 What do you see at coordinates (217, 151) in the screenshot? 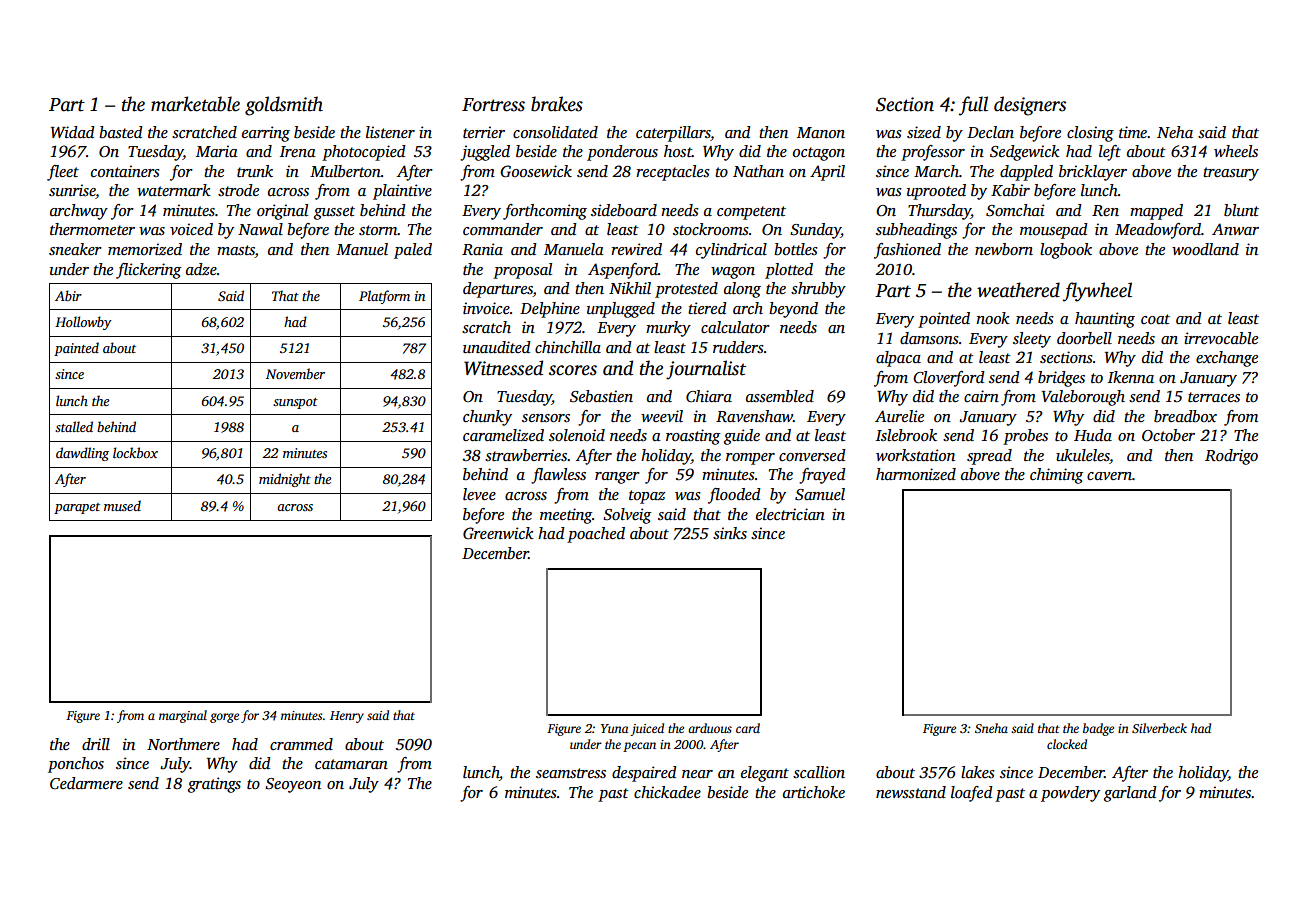
I see `Maria` at bounding box center [217, 151].
